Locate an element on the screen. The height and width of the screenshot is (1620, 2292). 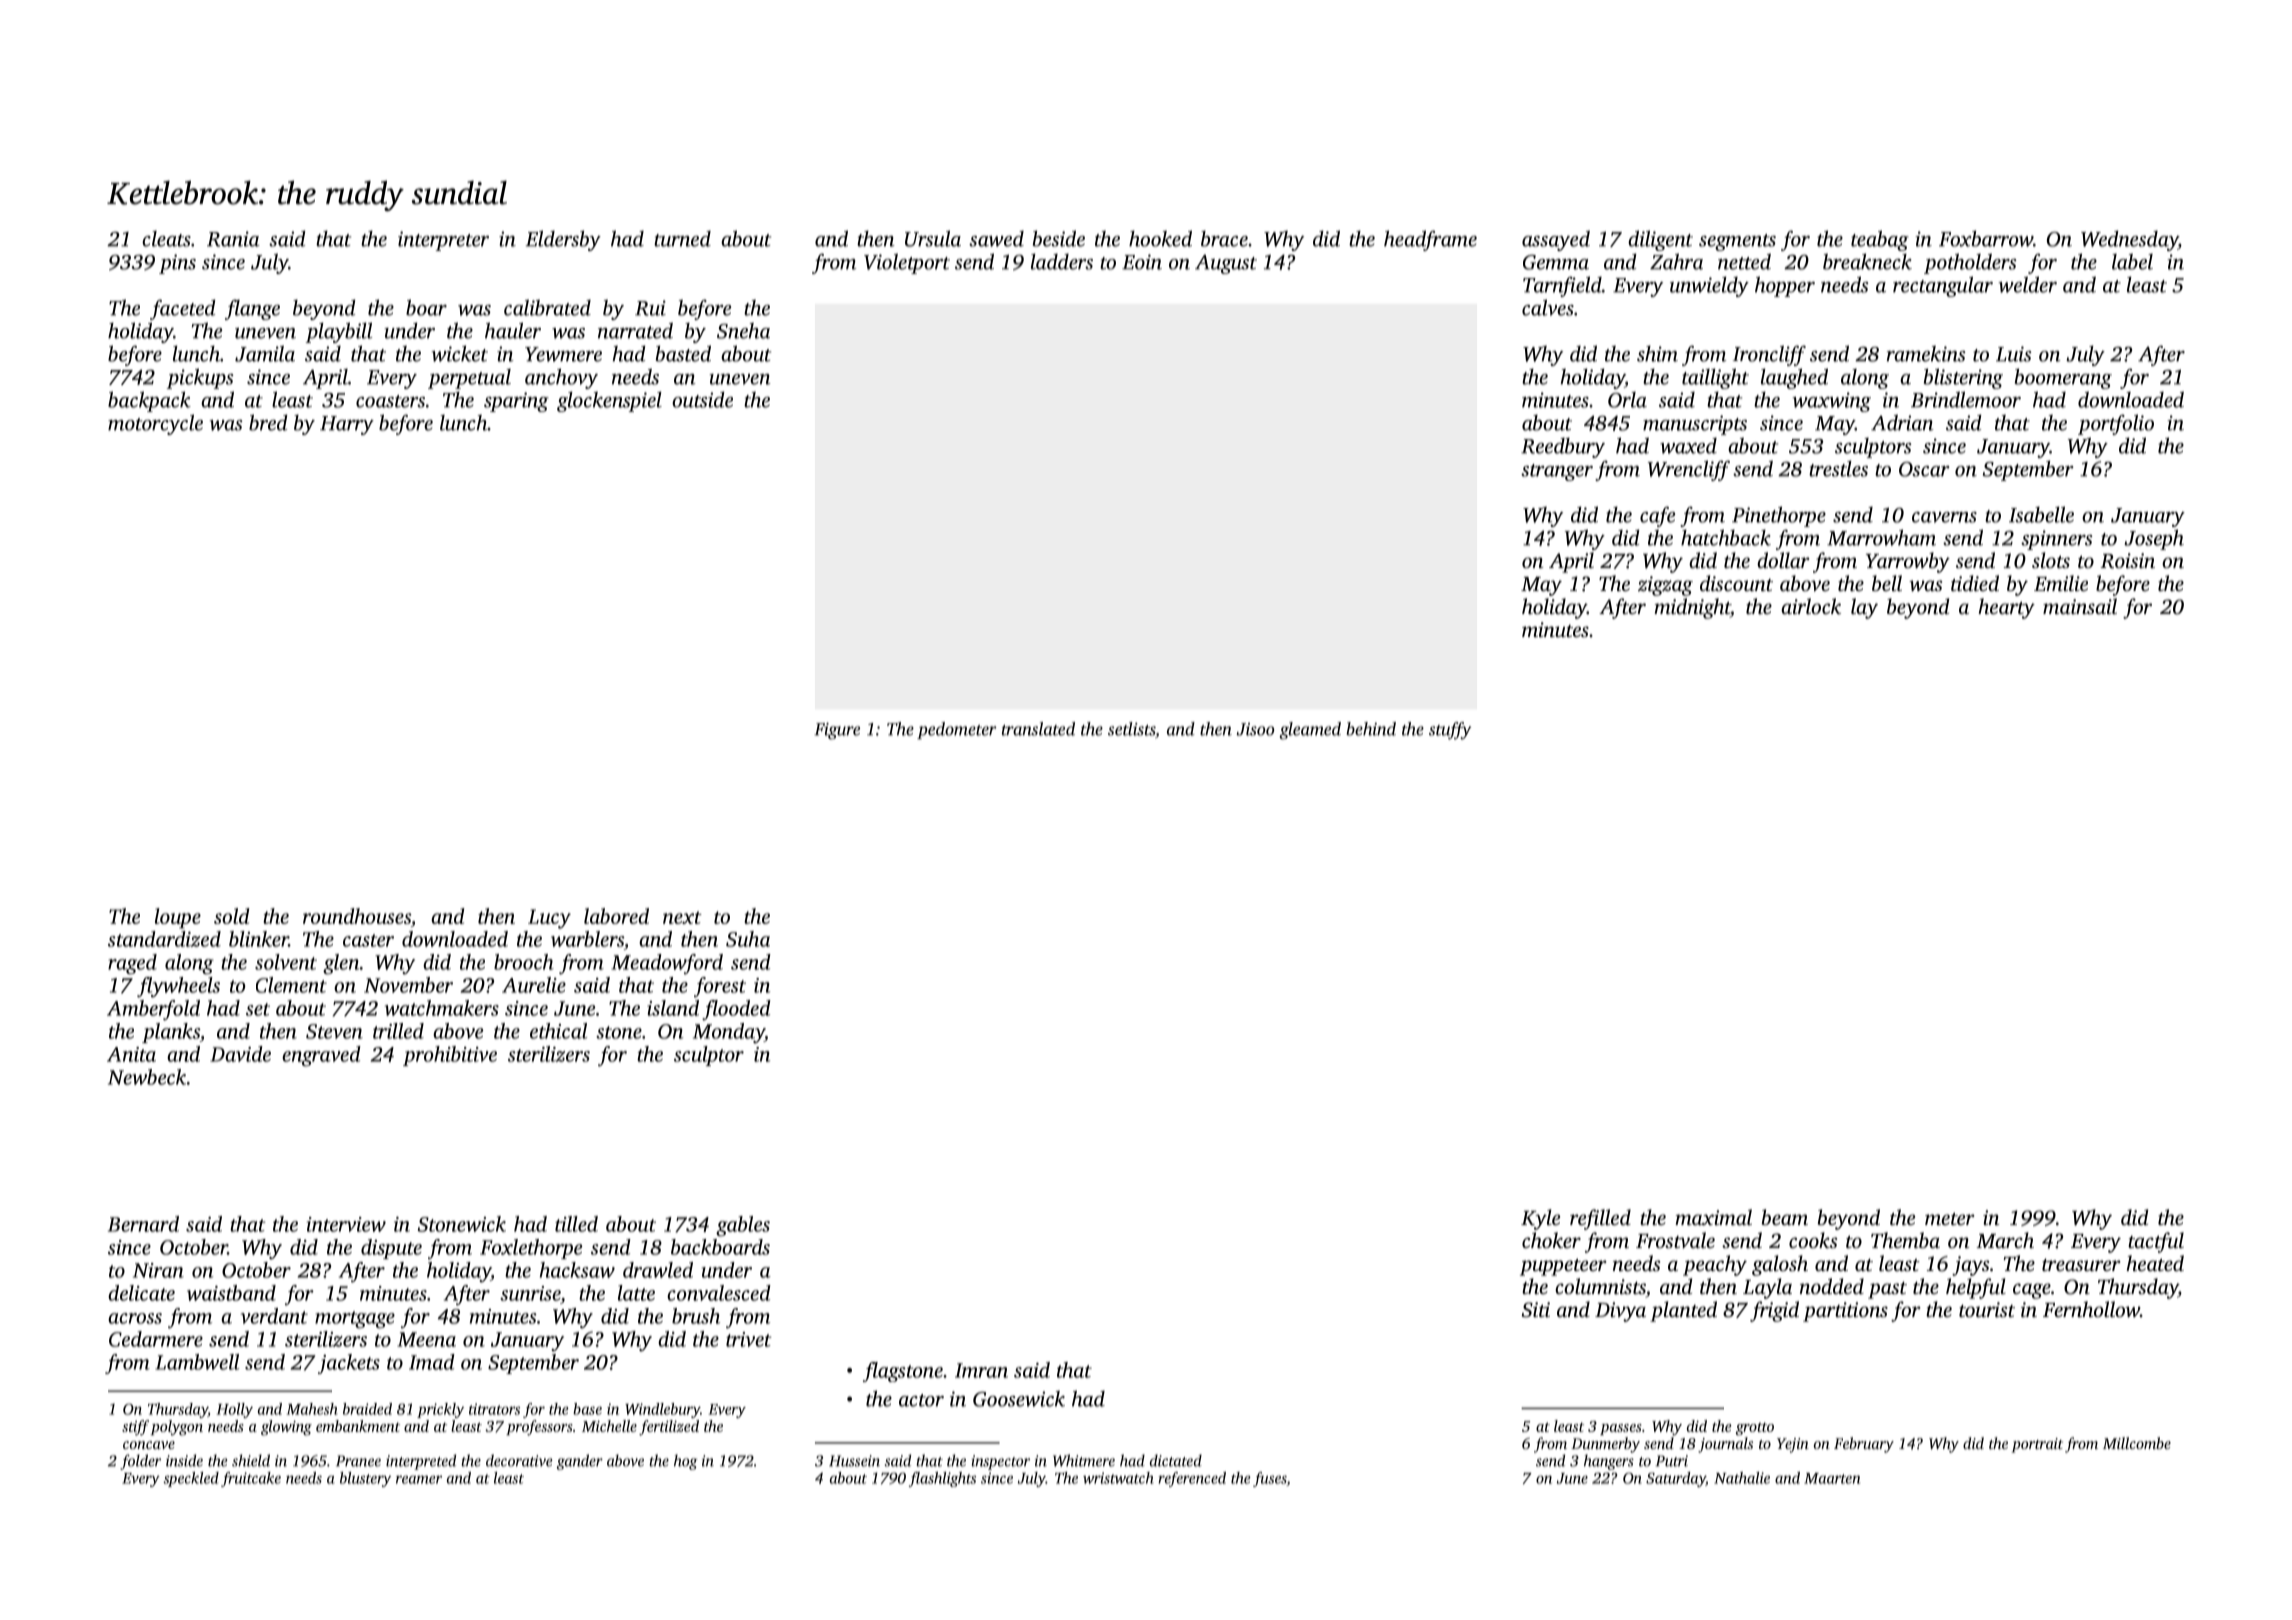
fruitcake is located at coordinates (251, 1479).
